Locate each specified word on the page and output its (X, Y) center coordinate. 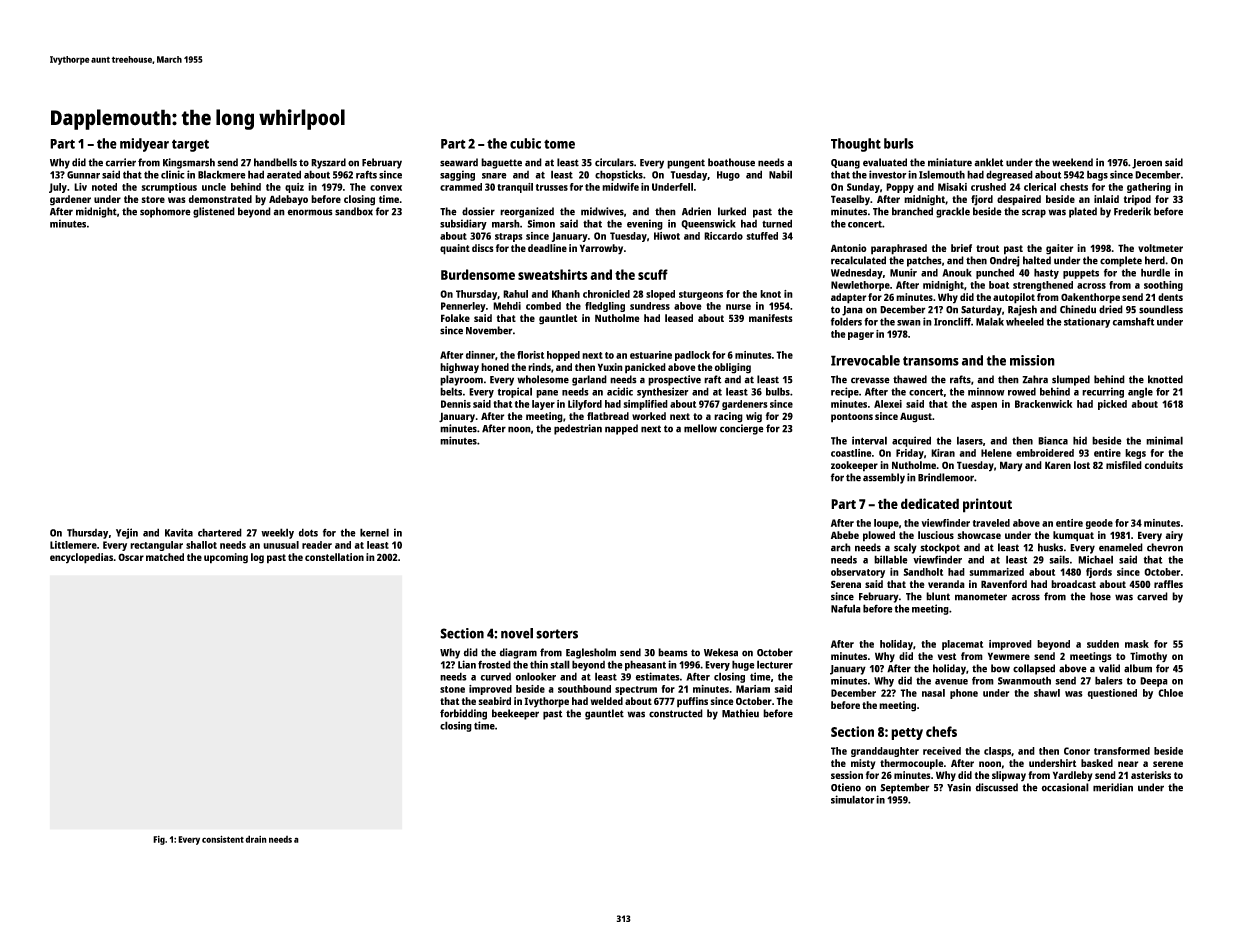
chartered (220, 532)
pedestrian (578, 429)
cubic (525, 143)
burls (899, 143)
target (190, 145)
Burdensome (478, 274)
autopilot (1014, 298)
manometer (981, 597)
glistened (214, 212)
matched (165, 557)
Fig (159, 840)
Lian (467, 664)
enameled (1121, 547)
